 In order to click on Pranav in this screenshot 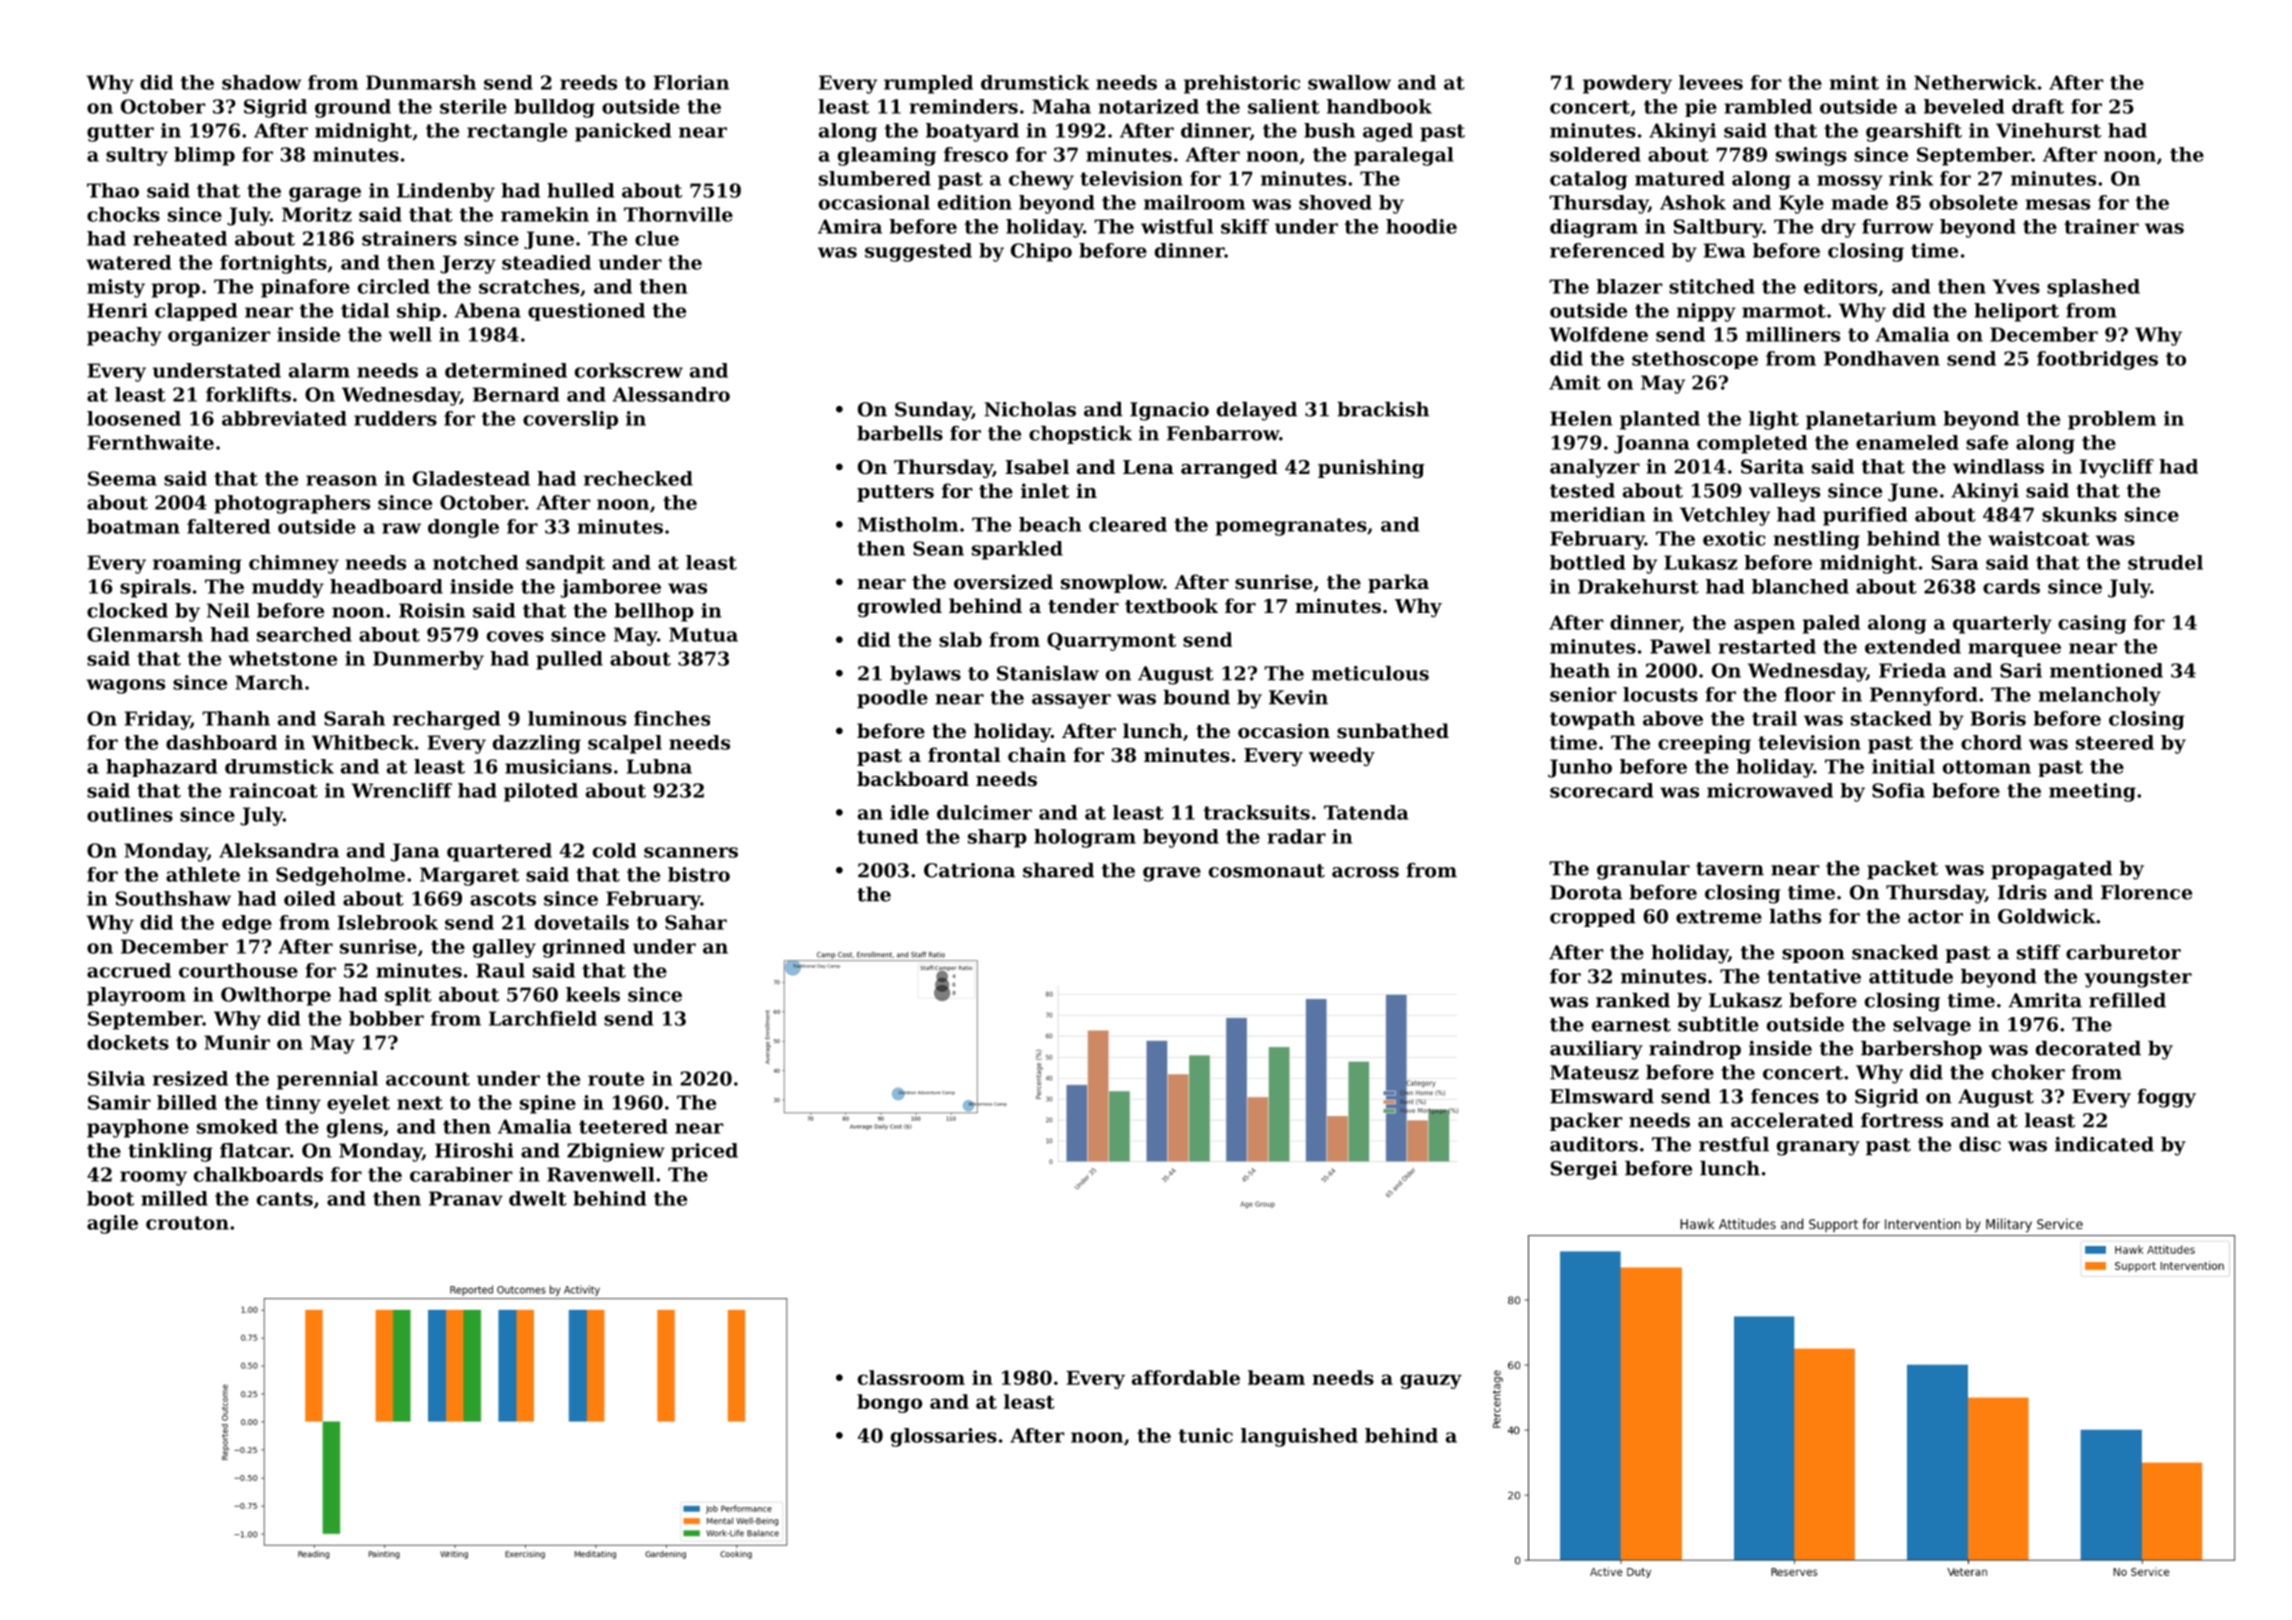, I will do `click(466, 1198)`.
